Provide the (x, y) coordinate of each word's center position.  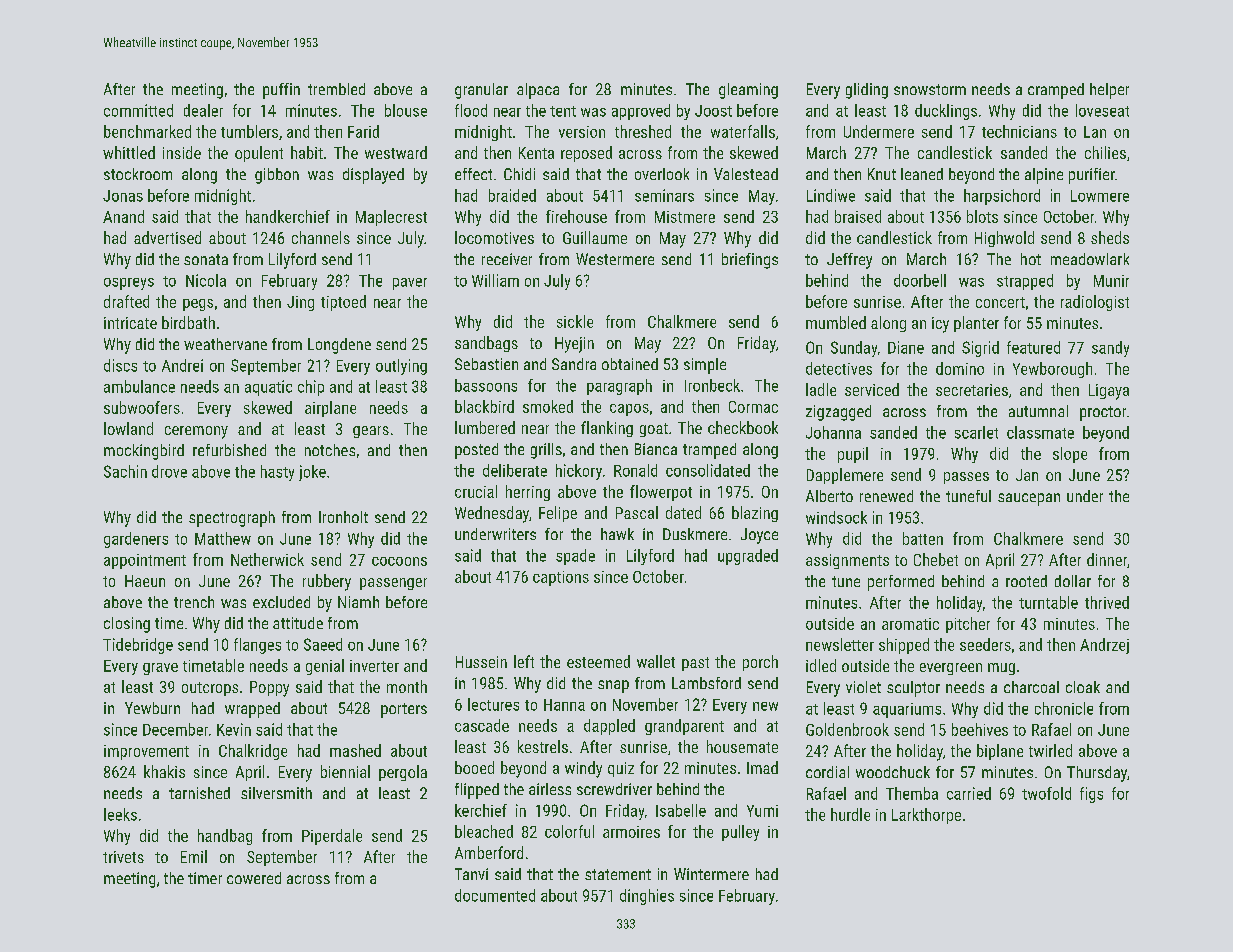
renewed (886, 496)
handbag (225, 837)
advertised (167, 237)
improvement (146, 752)
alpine (1044, 176)
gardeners (136, 540)
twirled (1050, 750)
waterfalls (743, 131)
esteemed (598, 661)
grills (546, 451)
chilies (1105, 152)
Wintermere (711, 874)
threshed (643, 131)
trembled (336, 89)
